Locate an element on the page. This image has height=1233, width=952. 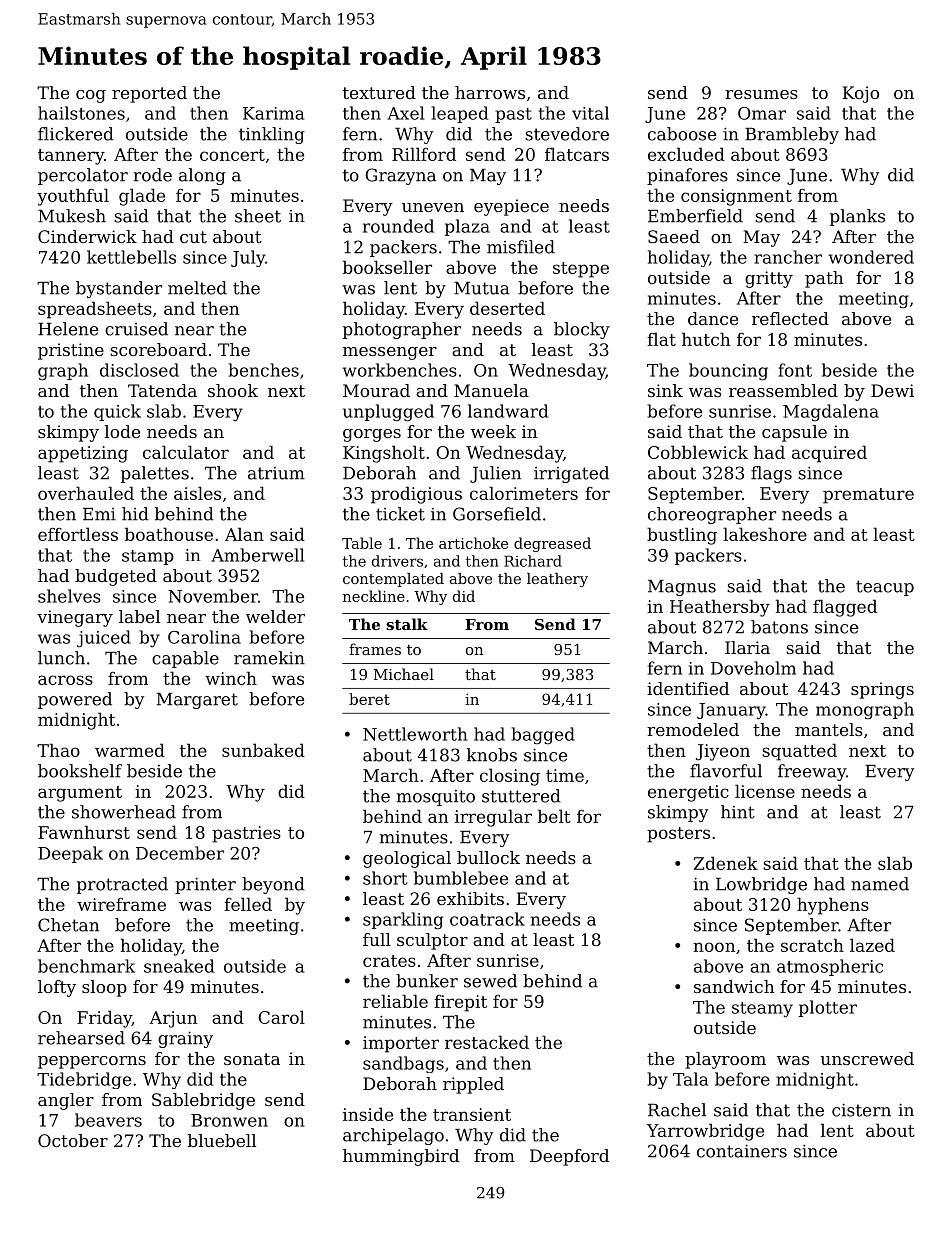
angler is located at coordinates (66, 1101).
